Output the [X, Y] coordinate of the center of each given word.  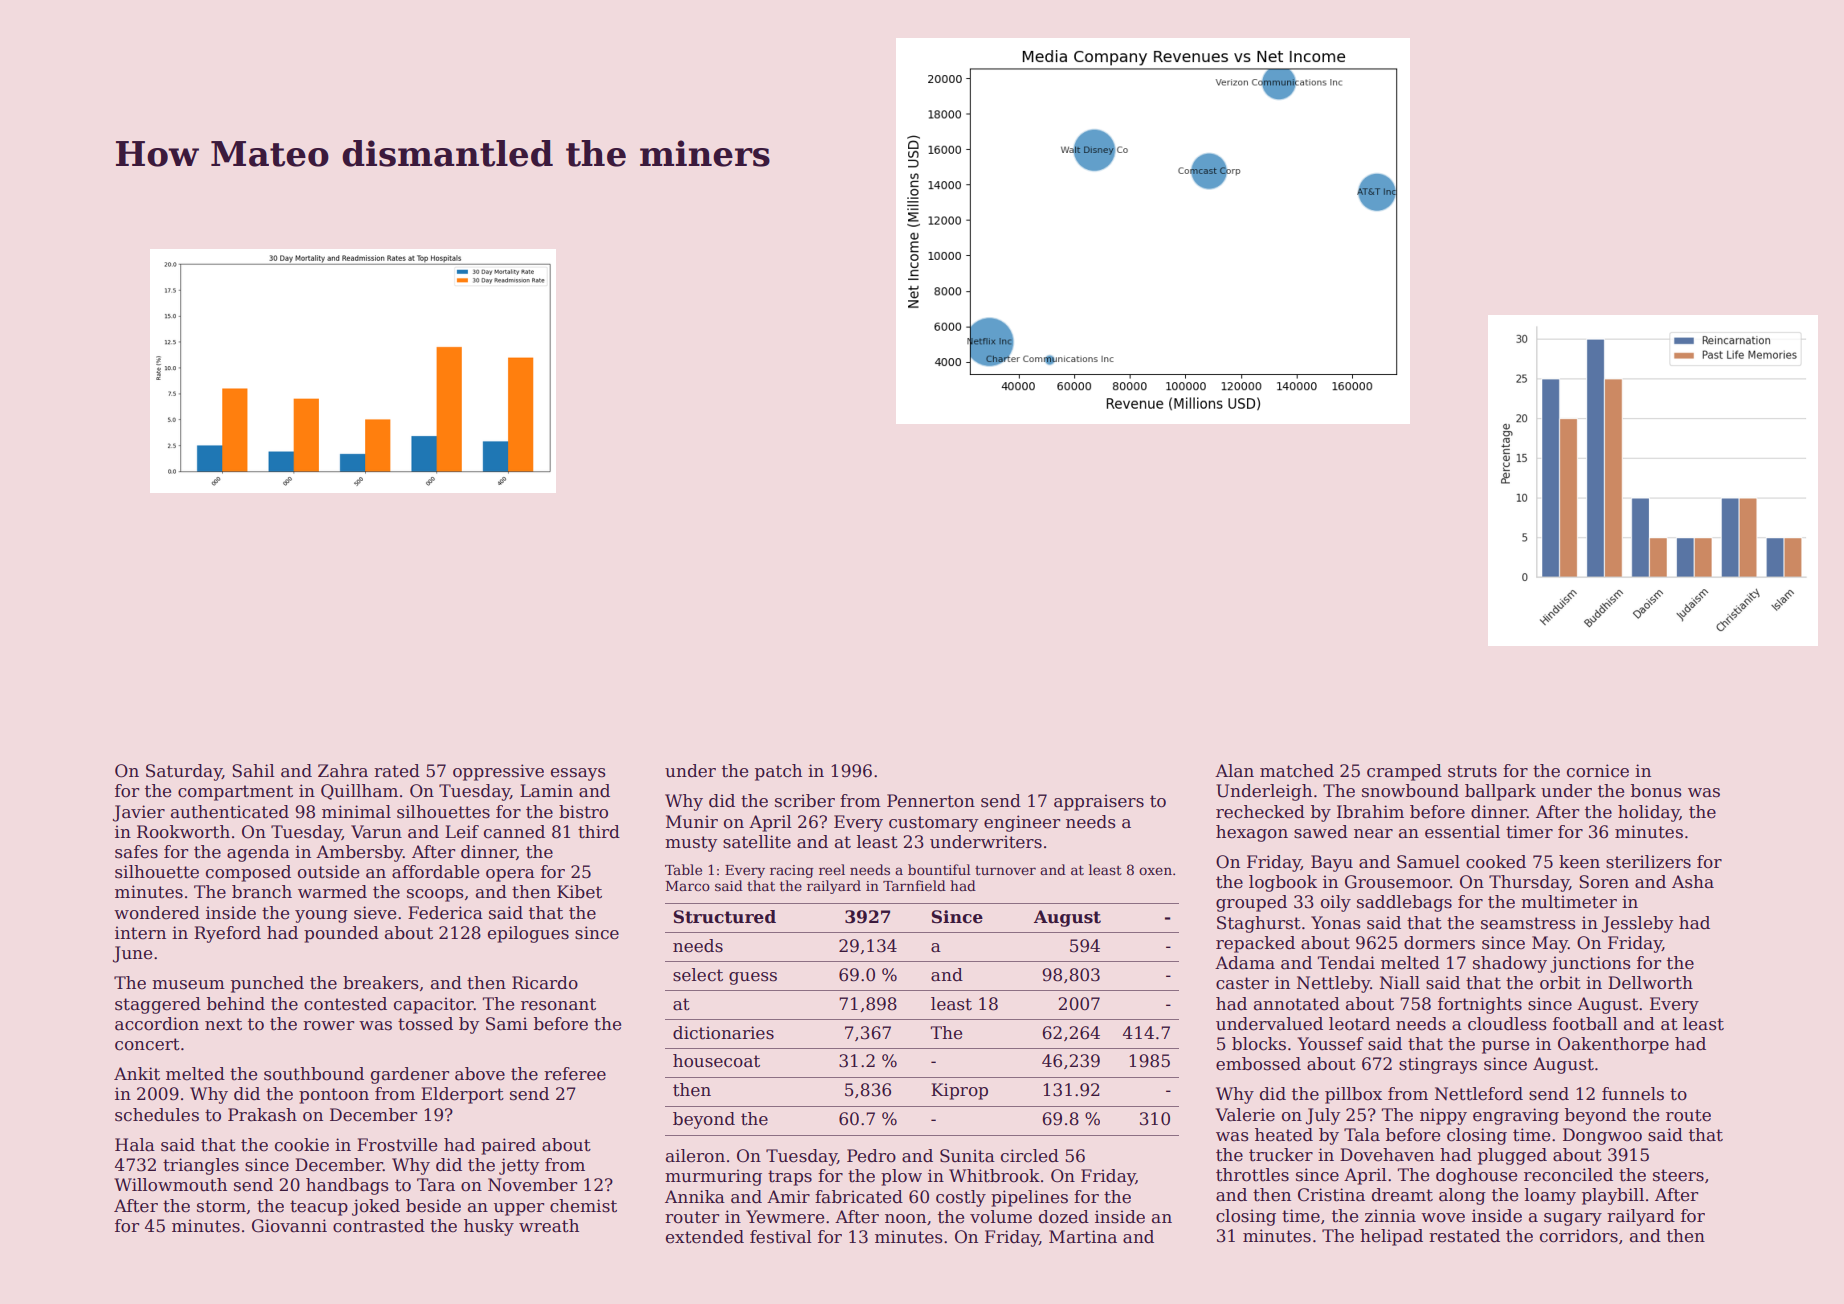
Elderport [462, 1095]
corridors [1579, 1236]
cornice [1598, 771]
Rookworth [183, 832]
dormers [1439, 943]
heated [1284, 1135]
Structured [724, 917]
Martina [1083, 1237]
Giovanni [289, 1226]
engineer [1022, 823]
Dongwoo [1602, 1136]
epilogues [528, 934]
